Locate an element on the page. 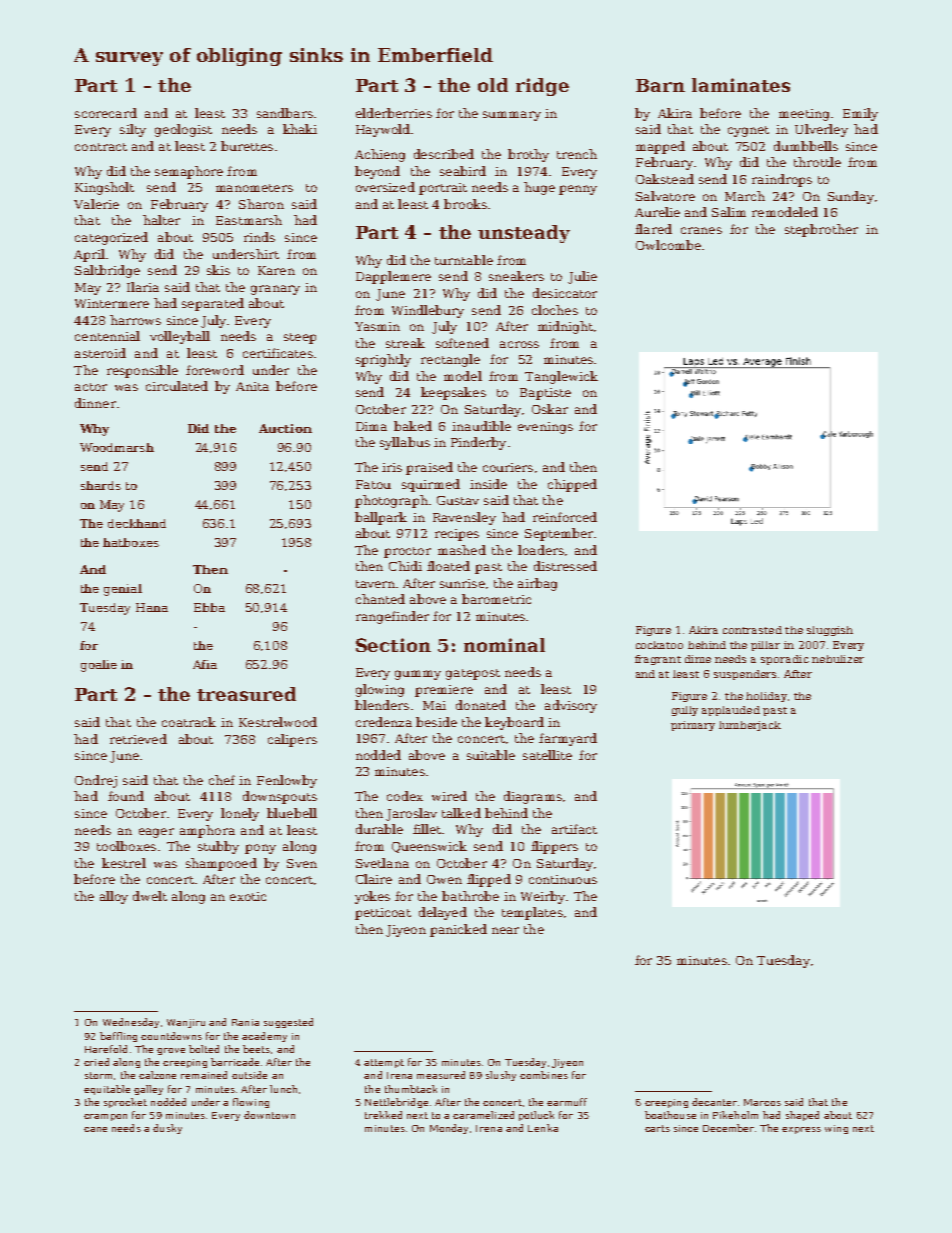 The image size is (952, 1233). dusky is located at coordinates (167, 1129).
